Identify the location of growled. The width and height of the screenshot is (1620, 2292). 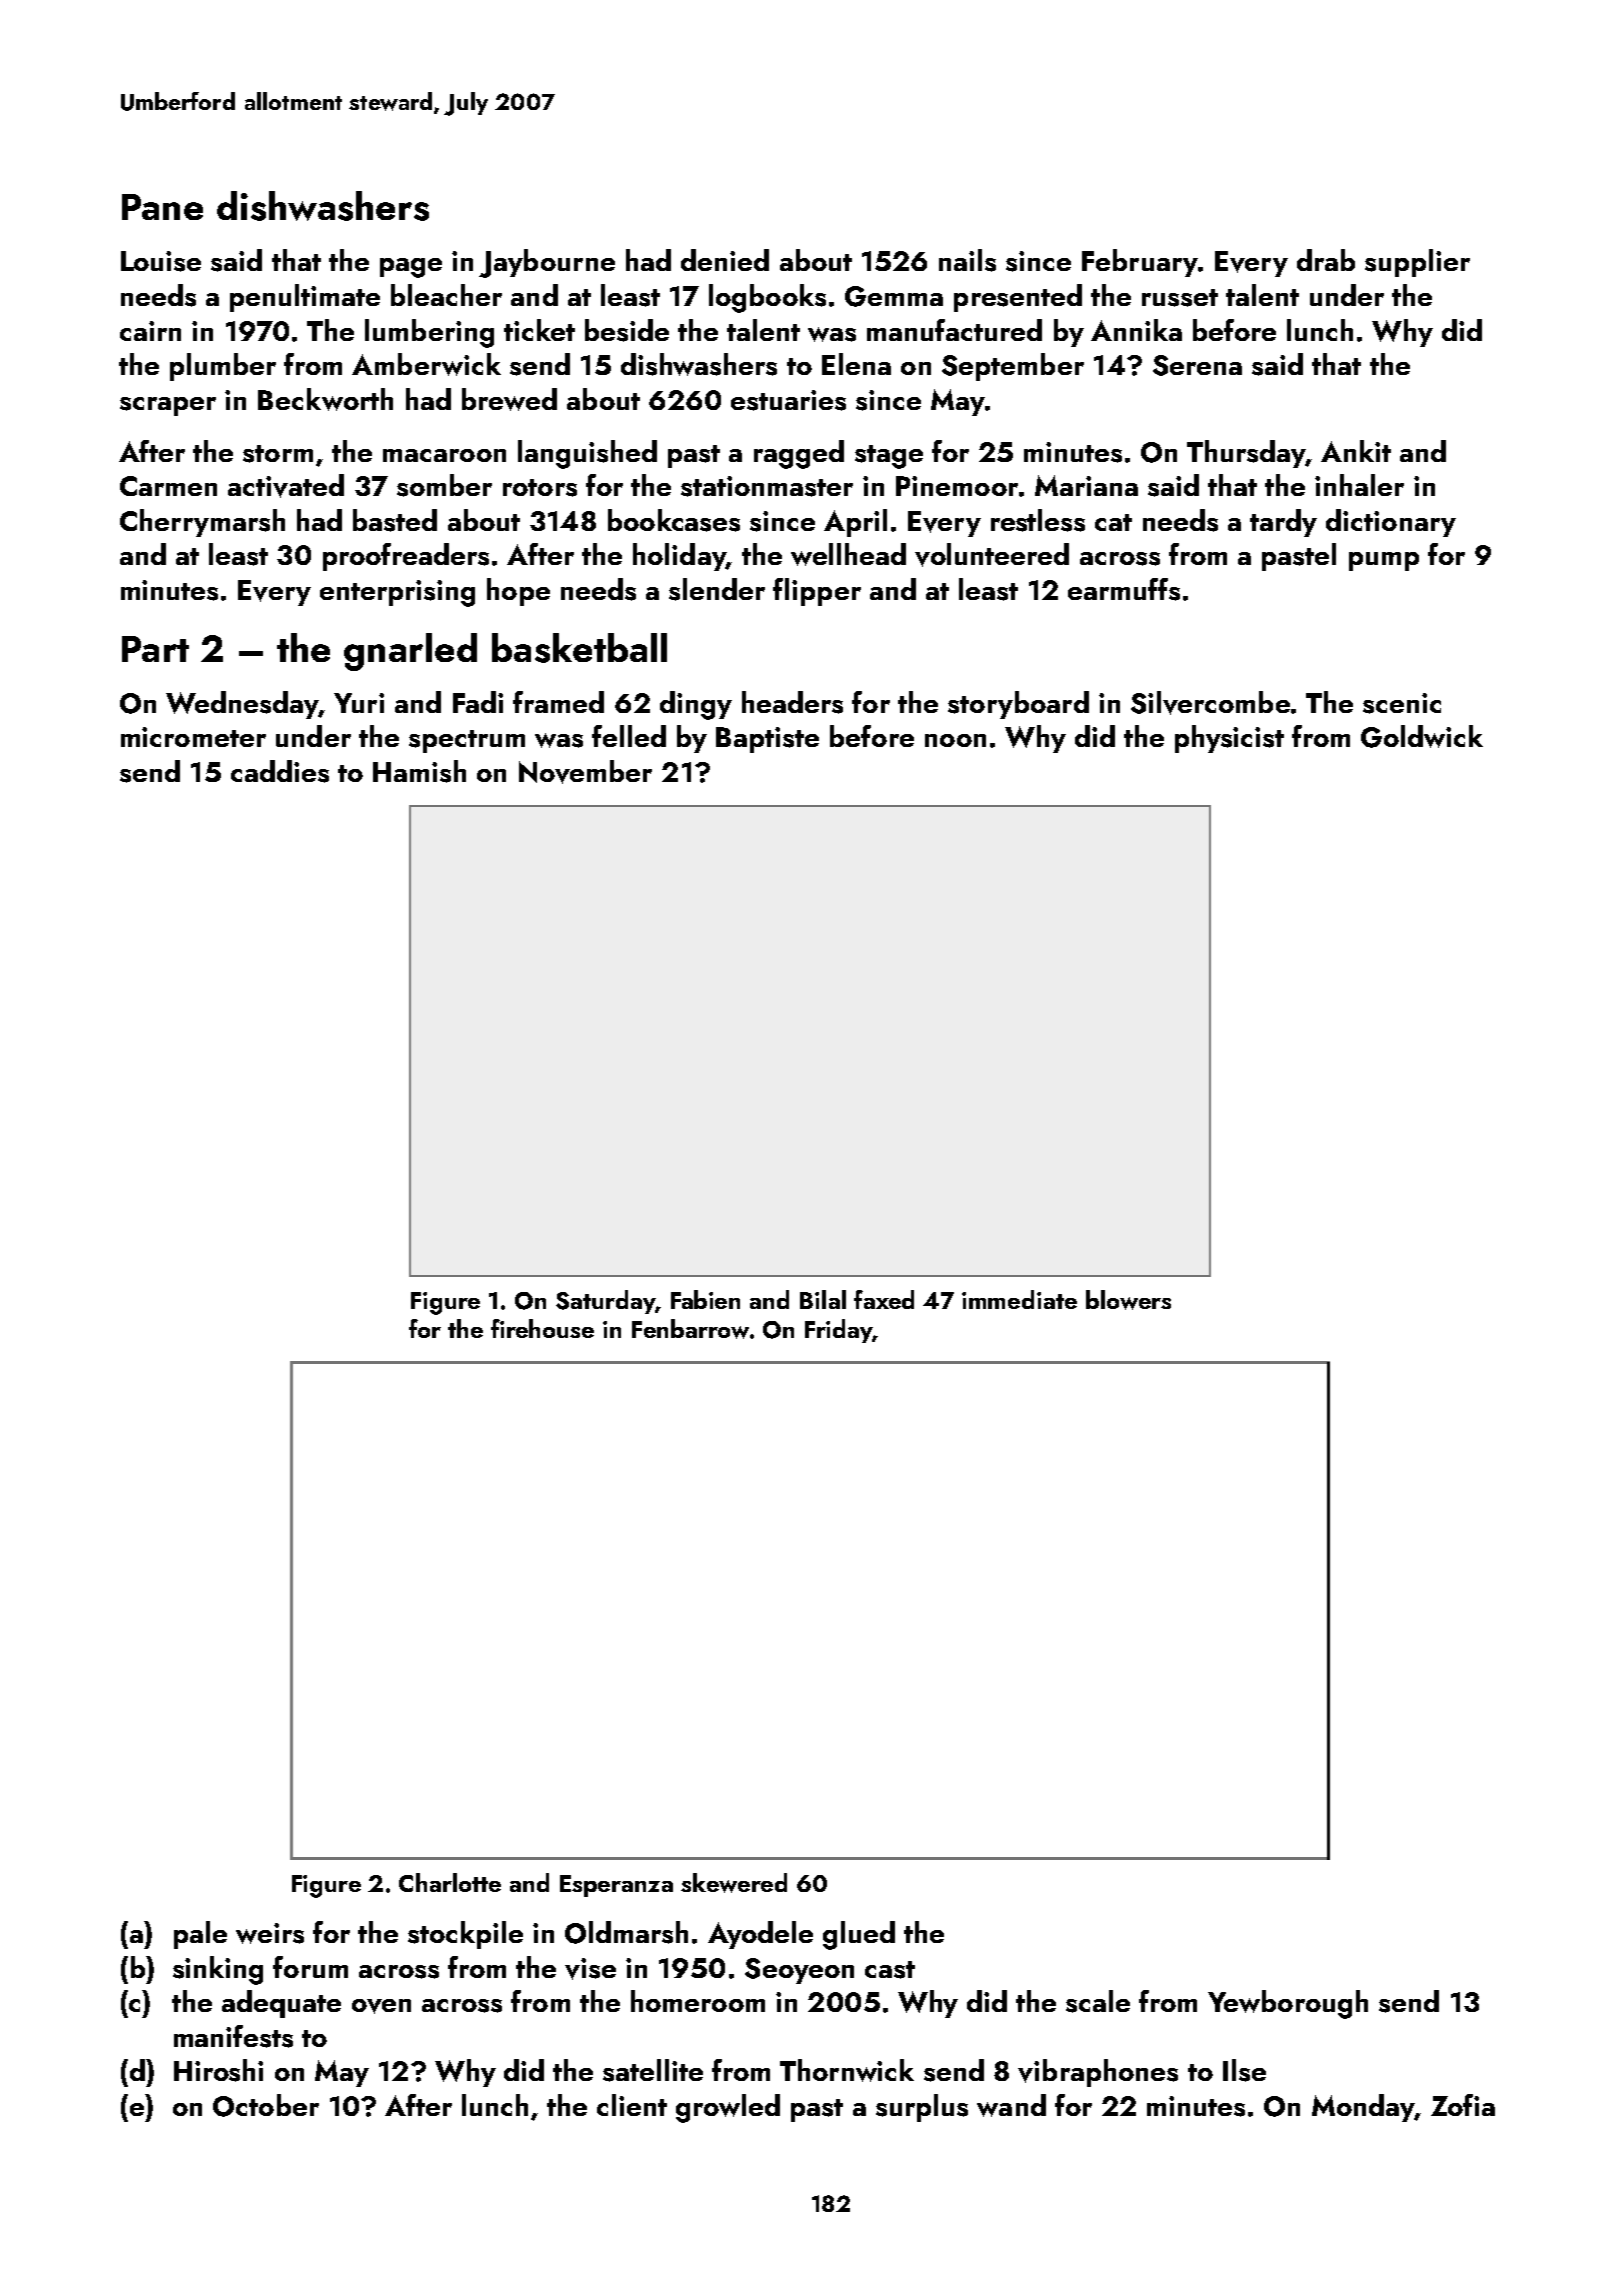
(728, 2108).
